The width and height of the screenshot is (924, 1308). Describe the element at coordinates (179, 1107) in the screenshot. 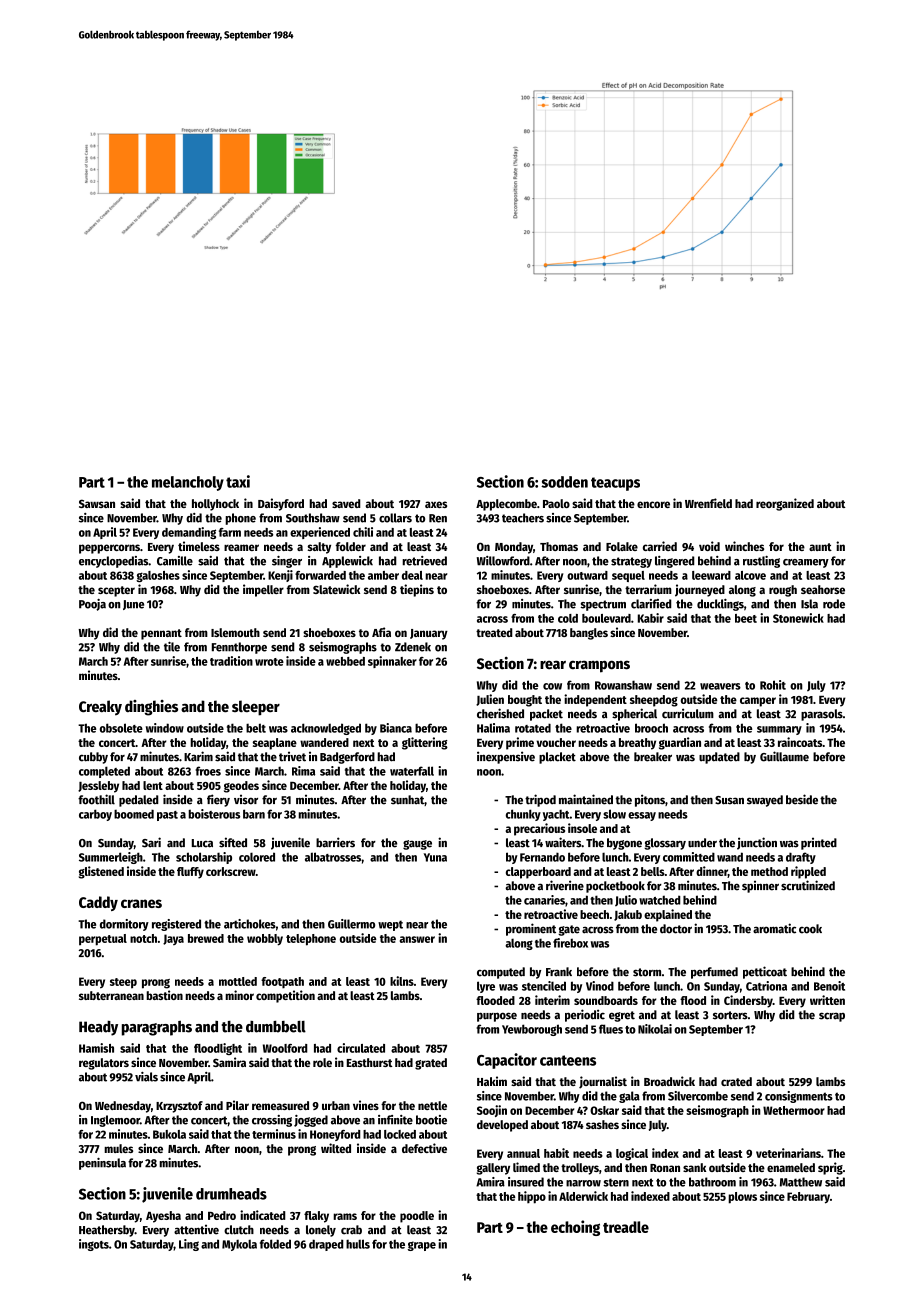

I see `Krzysztof` at that location.
